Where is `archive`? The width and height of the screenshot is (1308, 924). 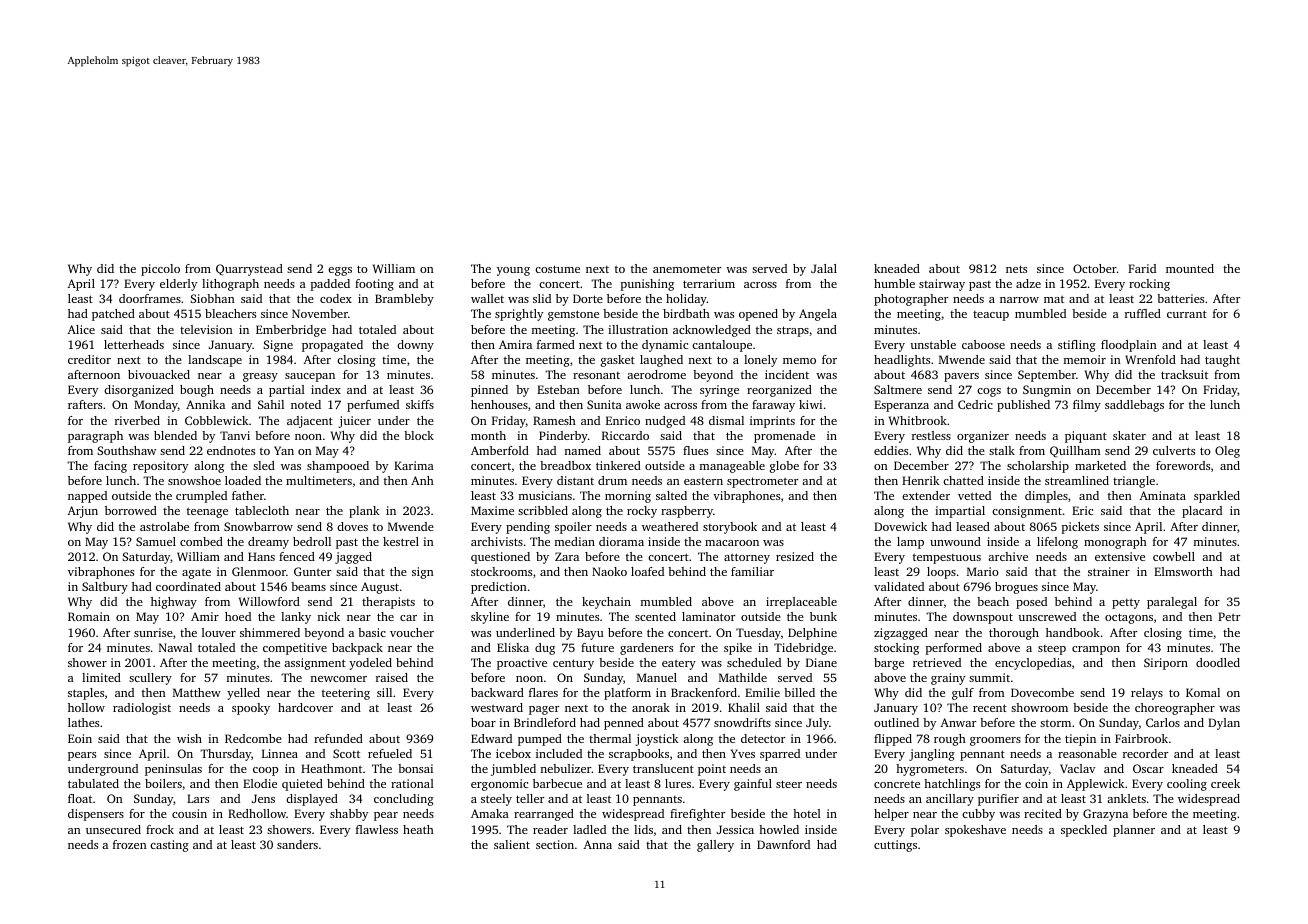
archive is located at coordinates (1008, 556).
